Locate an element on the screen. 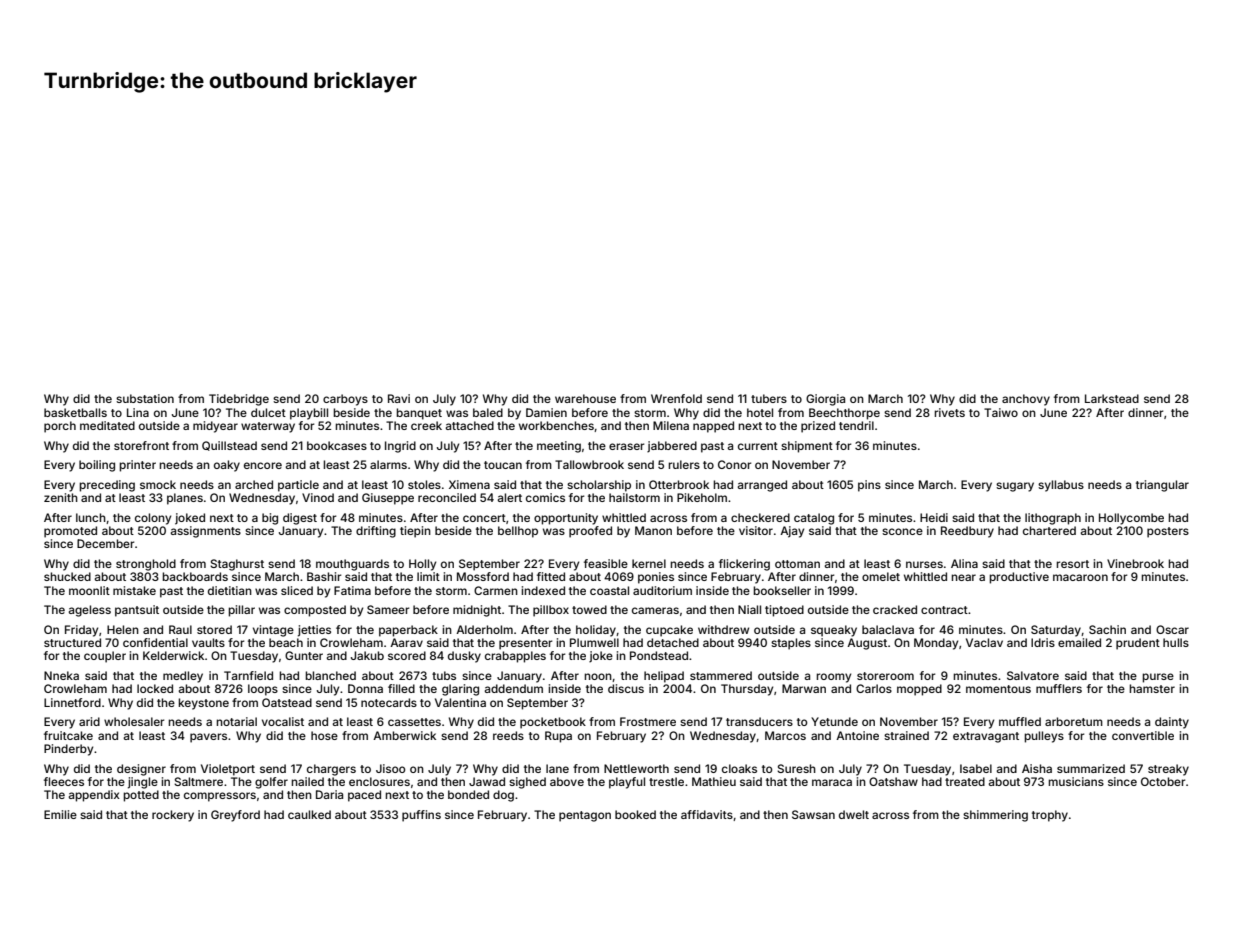  anchovy is located at coordinates (1026, 400).
